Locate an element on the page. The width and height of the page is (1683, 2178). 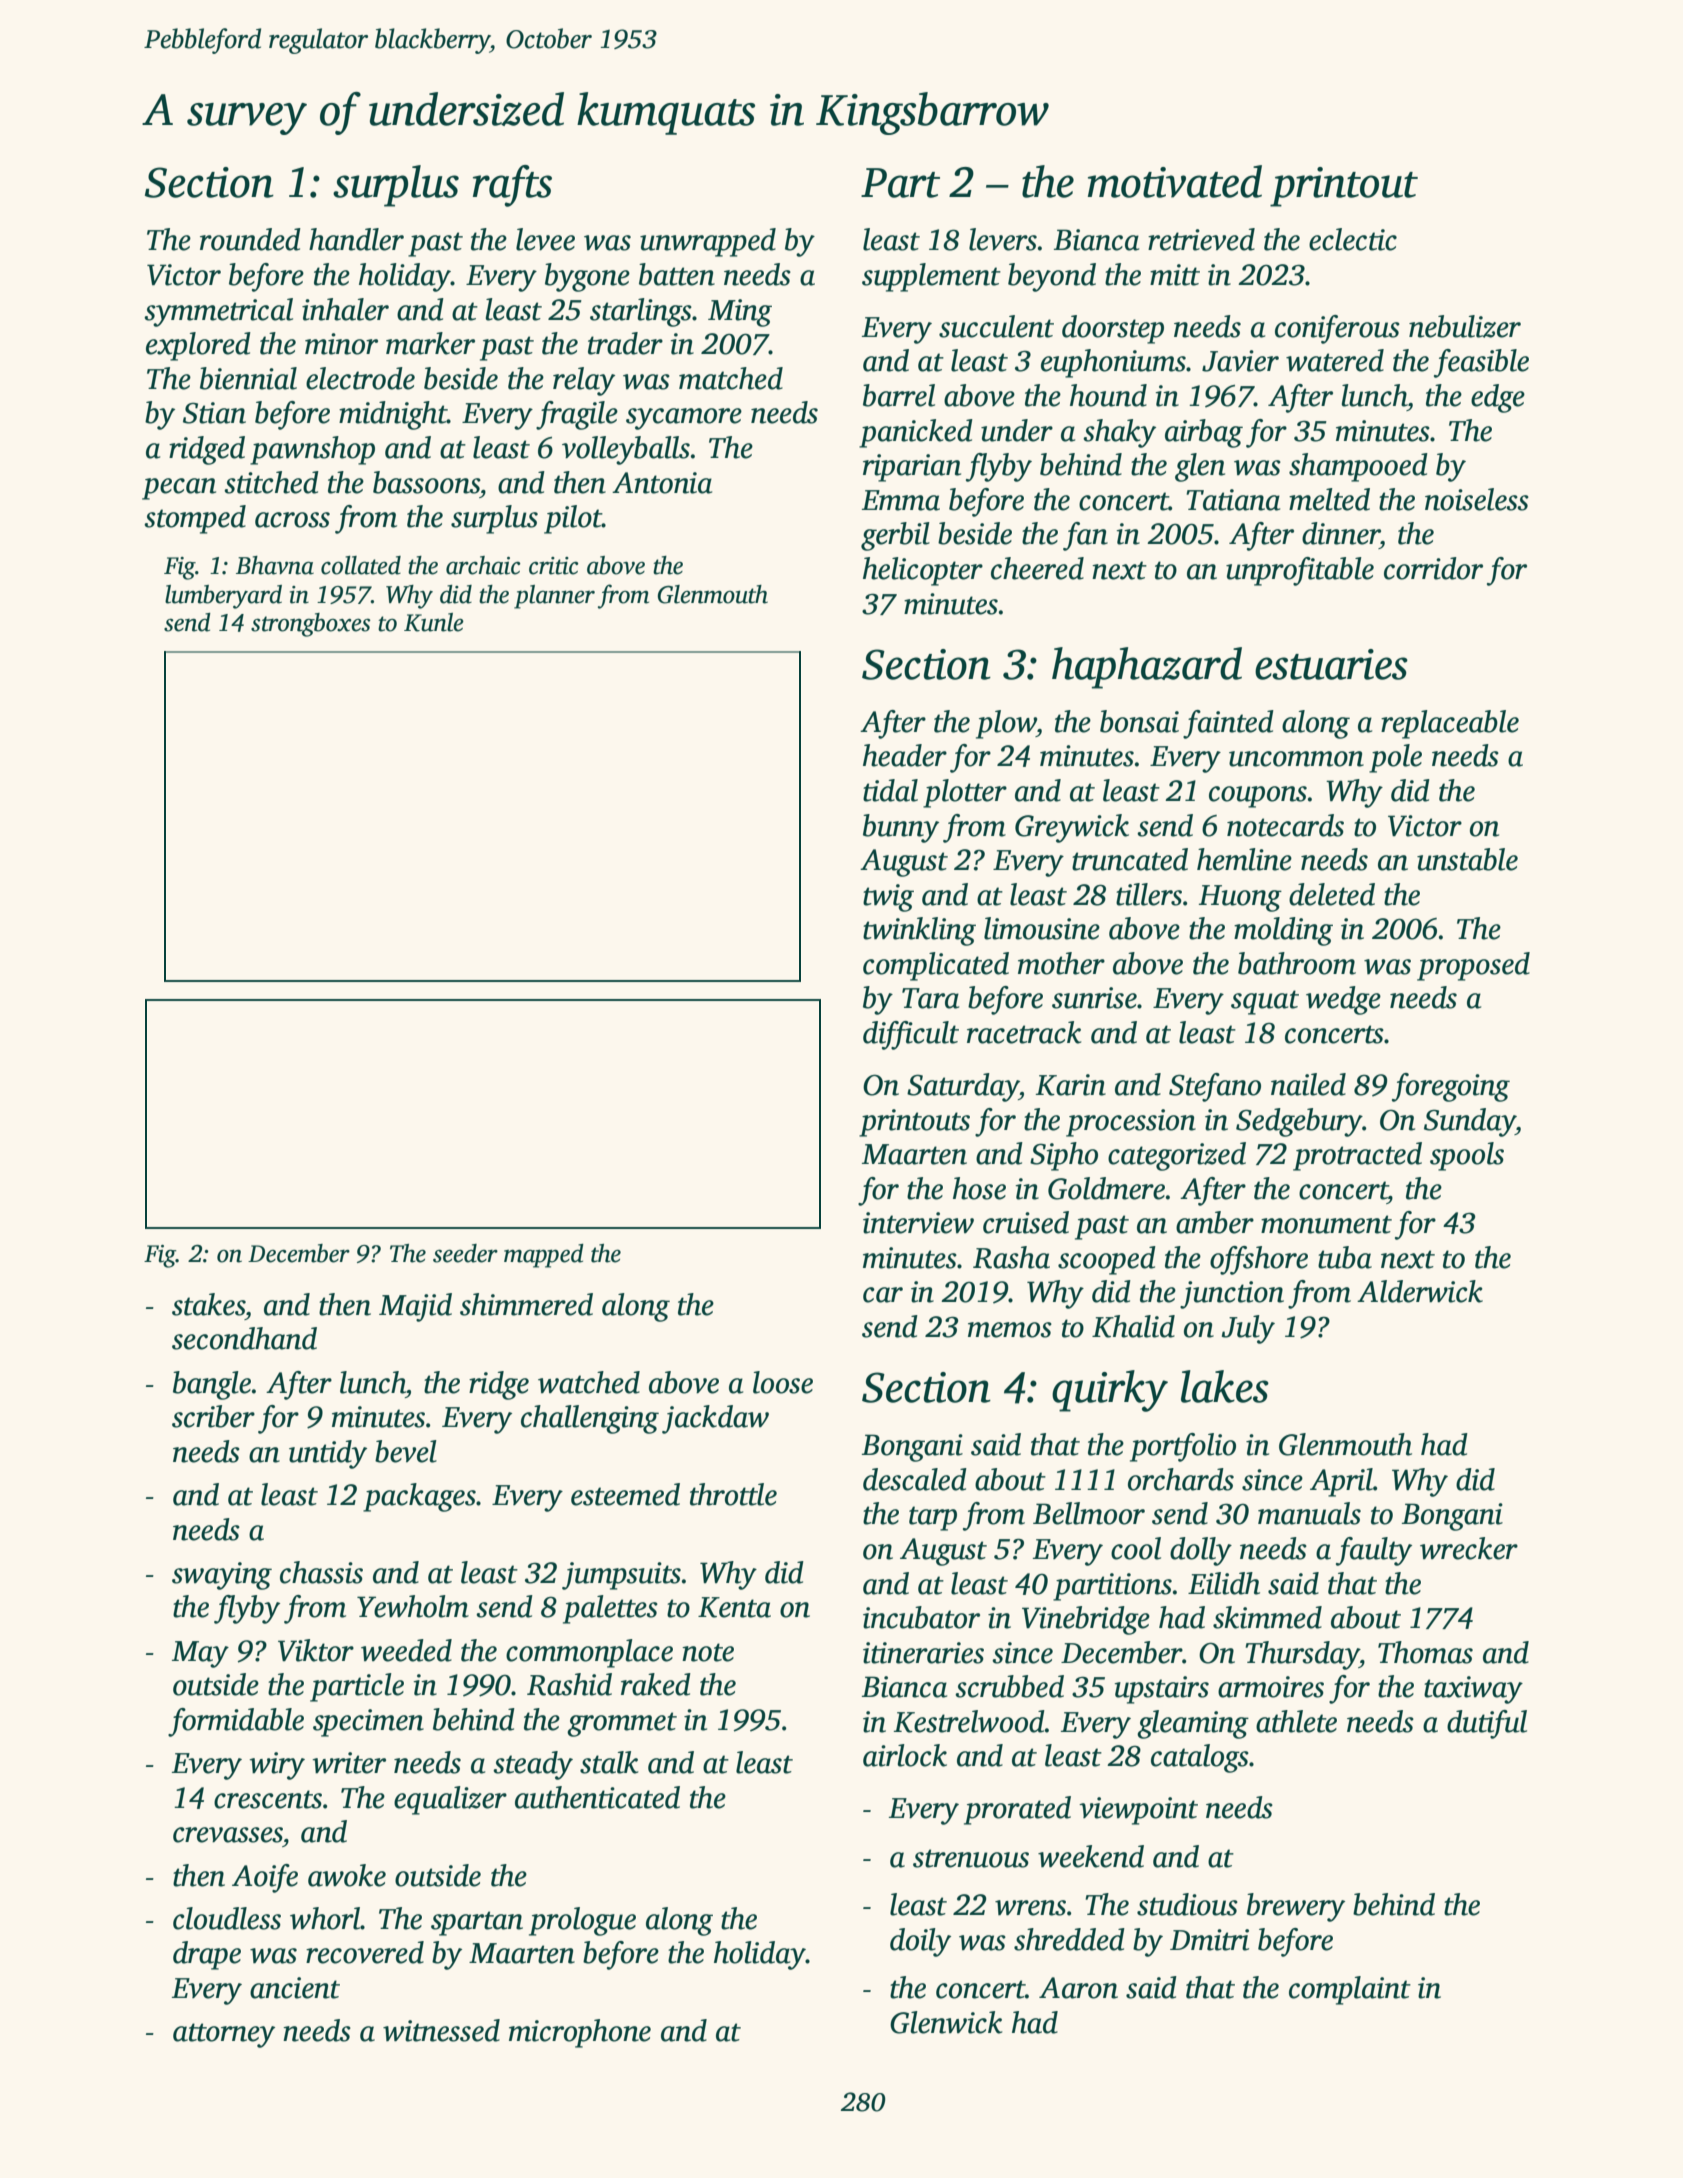
swaying is located at coordinates (222, 1576).
